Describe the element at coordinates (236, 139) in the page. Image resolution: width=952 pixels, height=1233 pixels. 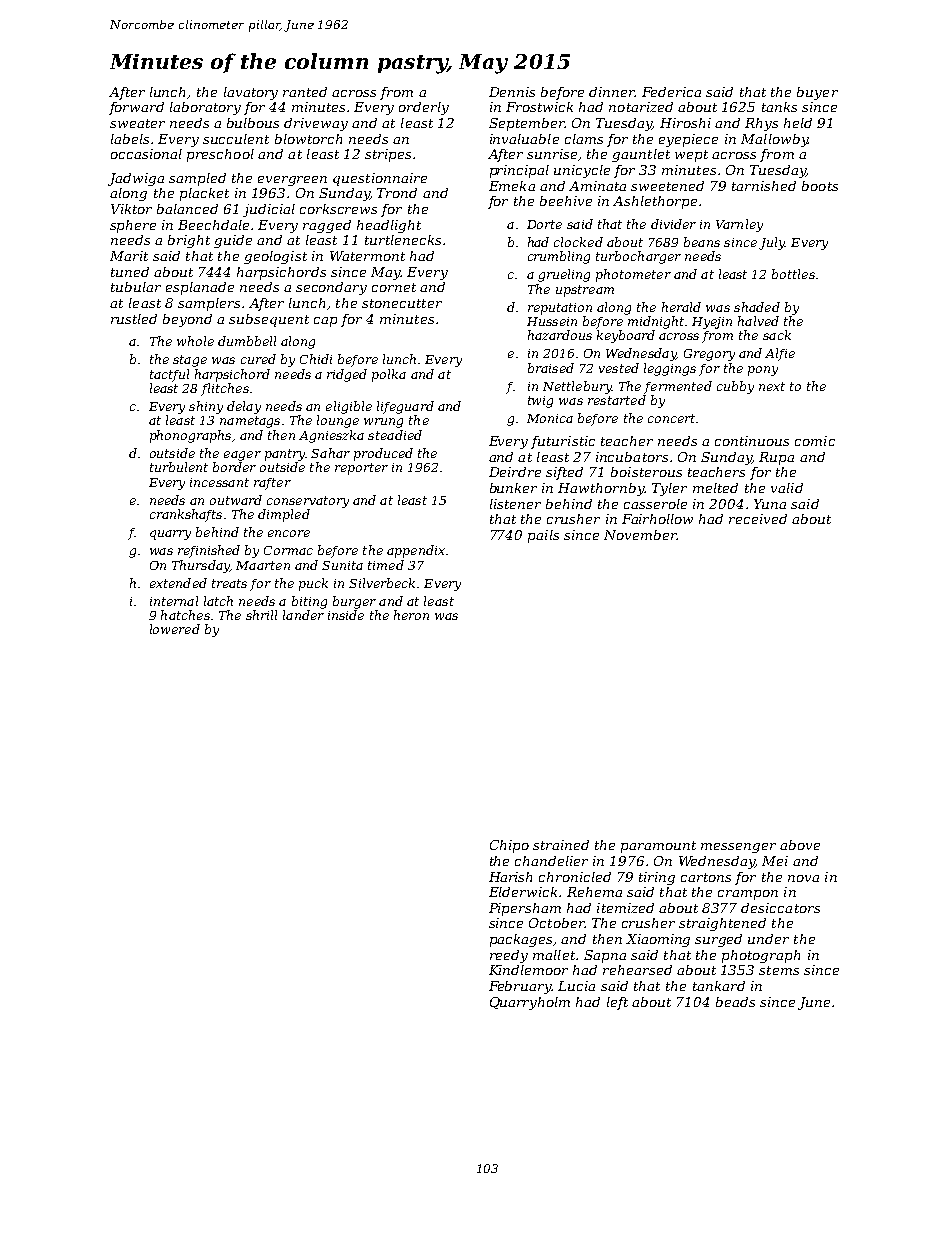
I see `succulent` at that location.
